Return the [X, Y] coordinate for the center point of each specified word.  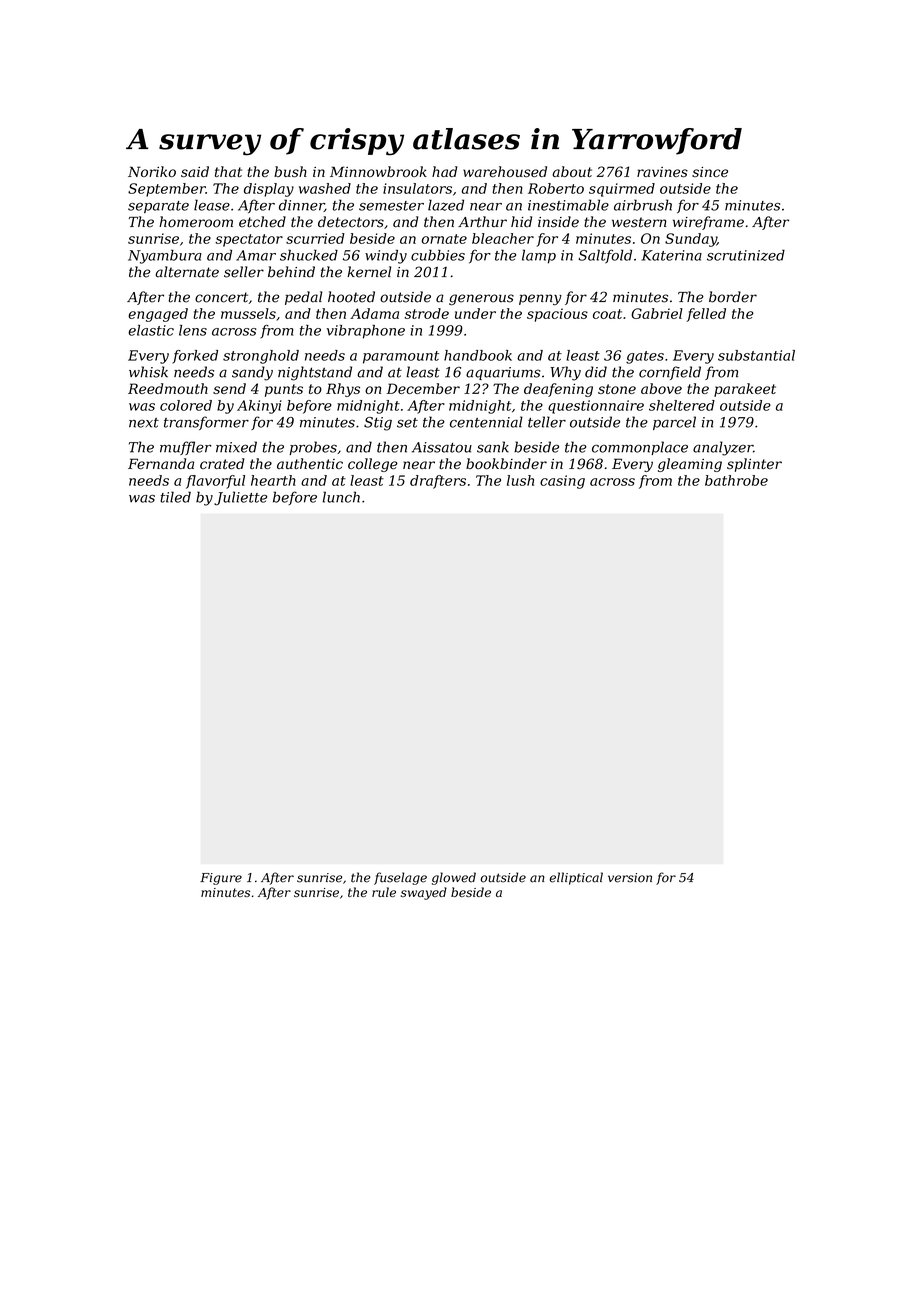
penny [540, 299]
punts [284, 390]
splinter [754, 465]
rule [384, 892]
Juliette [240, 498]
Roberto [556, 188]
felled [706, 315]
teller [547, 422]
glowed [454, 878]
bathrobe [736, 480]
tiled [175, 497]
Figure [221, 879]
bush [290, 171]
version [630, 878]
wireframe [708, 223]
